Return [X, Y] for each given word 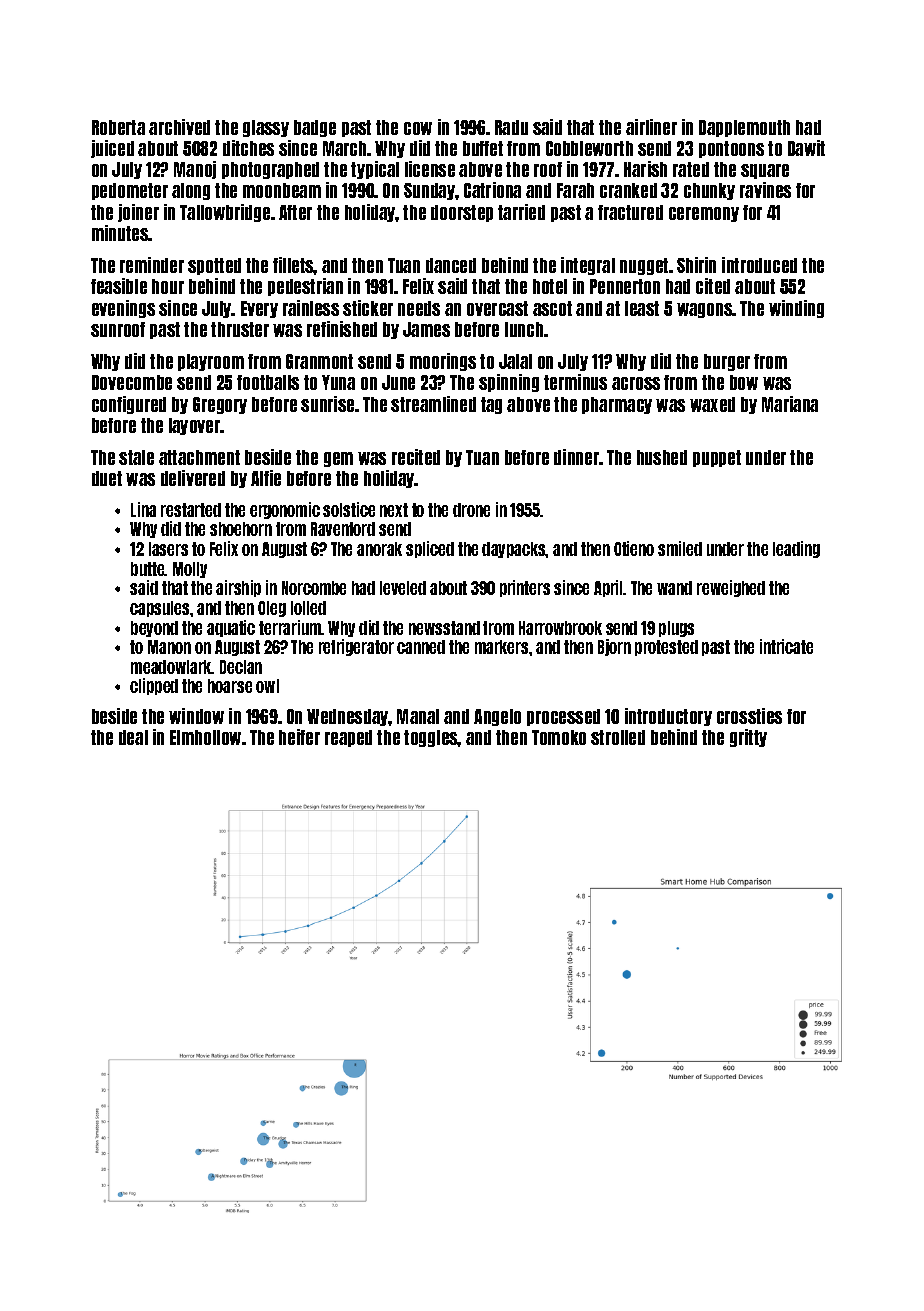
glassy [266, 128]
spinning [509, 383]
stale [136, 457]
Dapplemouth [744, 128]
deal [133, 737]
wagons [705, 310]
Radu [511, 127]
